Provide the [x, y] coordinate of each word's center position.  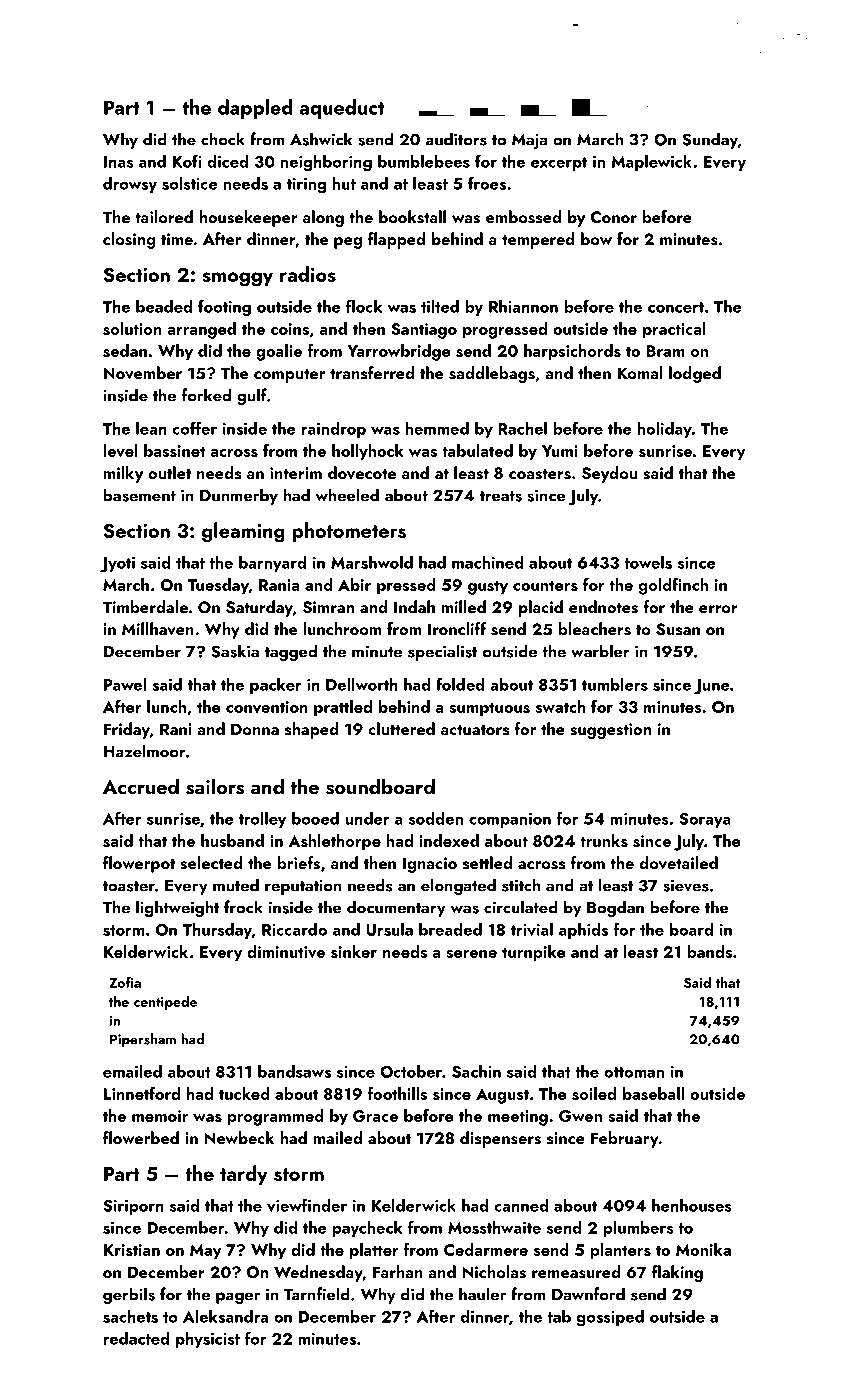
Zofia [125, 982]
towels [648, 562]
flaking [677, 1273]
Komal [640, 372]
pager [238, 1298]
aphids [583, 931]
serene [471, 954]
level [120, 450]
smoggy [237, 279]
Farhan [398, 1271]
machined [488, 562]
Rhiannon [523, 306]
